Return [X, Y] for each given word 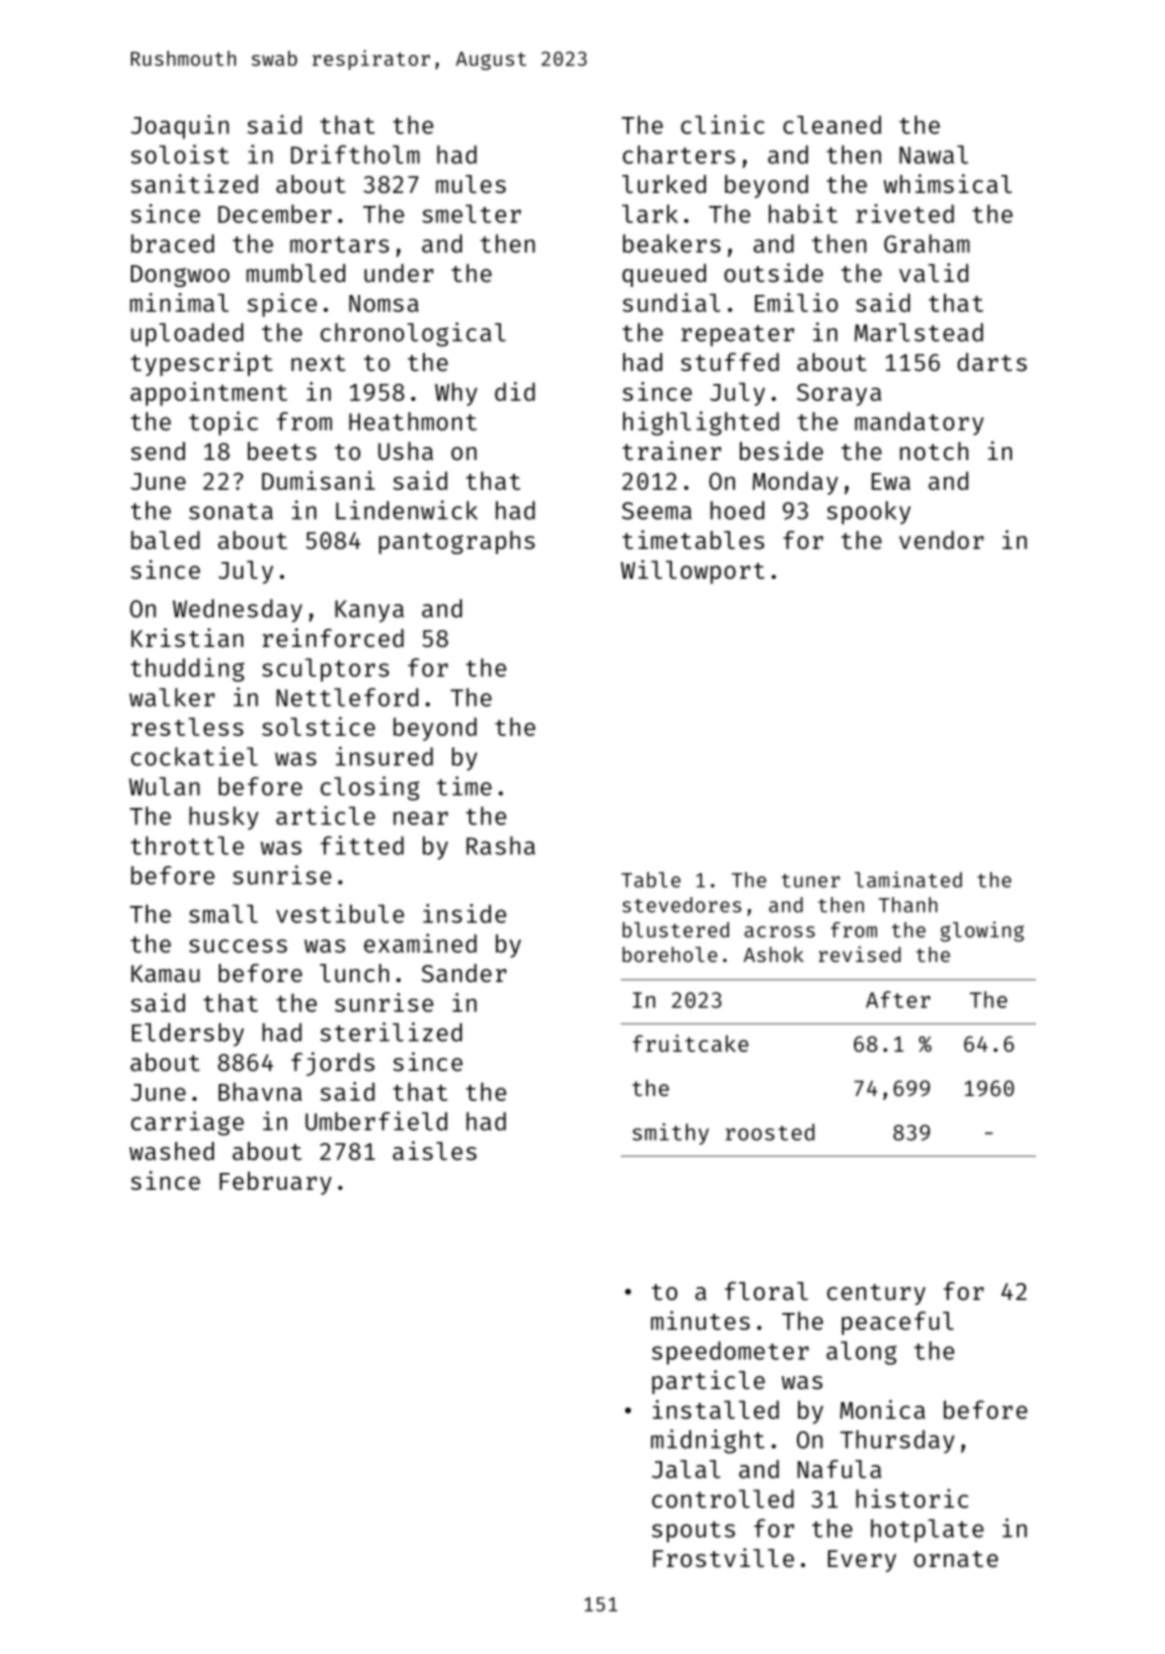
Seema [657, 511]
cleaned [832, 124]
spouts [693, 1532]
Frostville [723, 1557]
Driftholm [355, 154]
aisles [435, 1150]
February [276, 1183]
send [158, 451]
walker [172, 697]
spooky [869, 513]
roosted [770, 1132]
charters [679, 154]
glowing [982, 931]
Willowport [693, 572]
